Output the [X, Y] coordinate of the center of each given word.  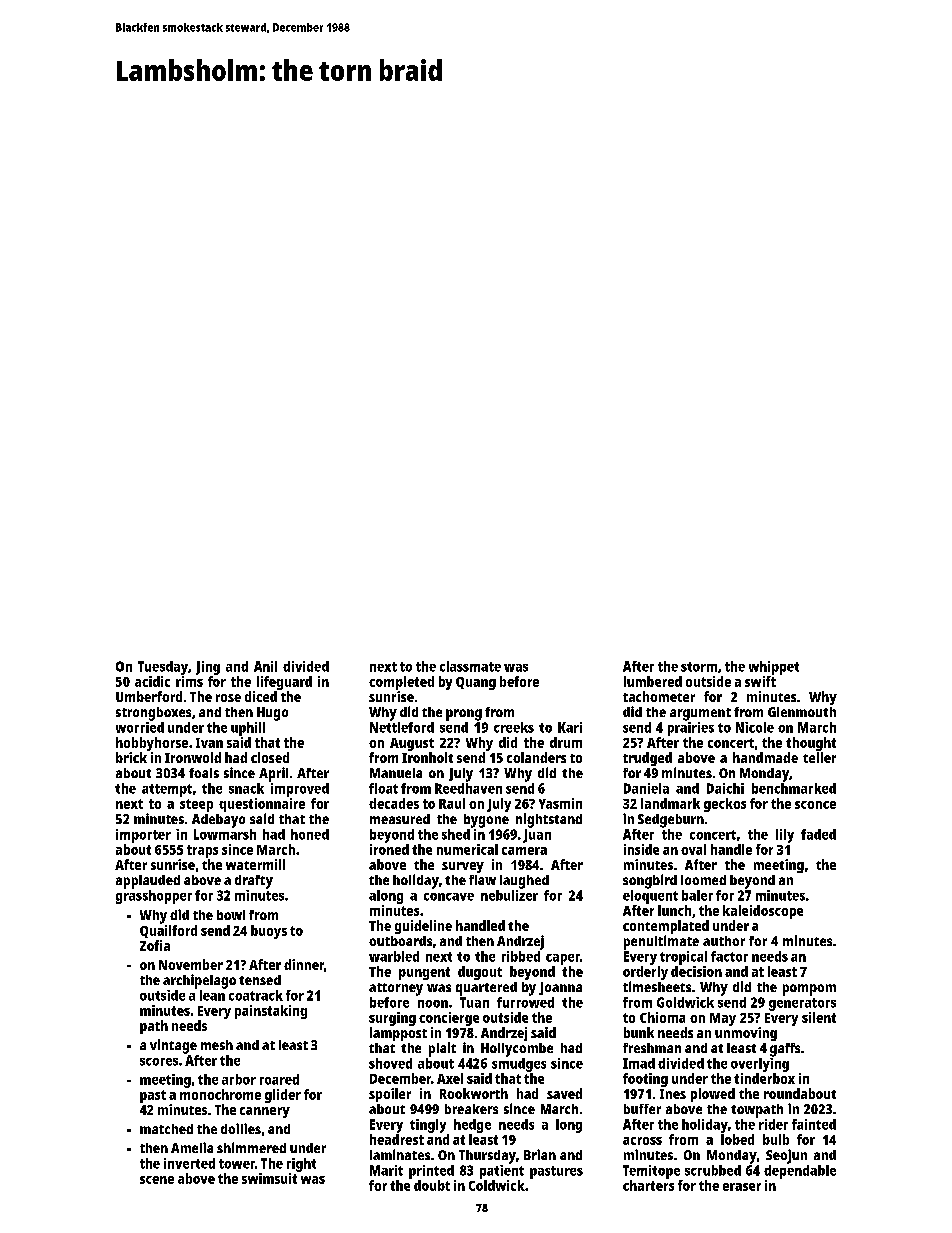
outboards [400, 941]
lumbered [653, 681]
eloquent [650, 897]
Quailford [168, 931]
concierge [449, 1019]
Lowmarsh [225, 834]
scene [157, 1180]
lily [785, 836]
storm [699, 667]
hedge [472, 1126]
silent [819, 1017]
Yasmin [560, 803]
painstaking [271, 1012]
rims [189, 681]
